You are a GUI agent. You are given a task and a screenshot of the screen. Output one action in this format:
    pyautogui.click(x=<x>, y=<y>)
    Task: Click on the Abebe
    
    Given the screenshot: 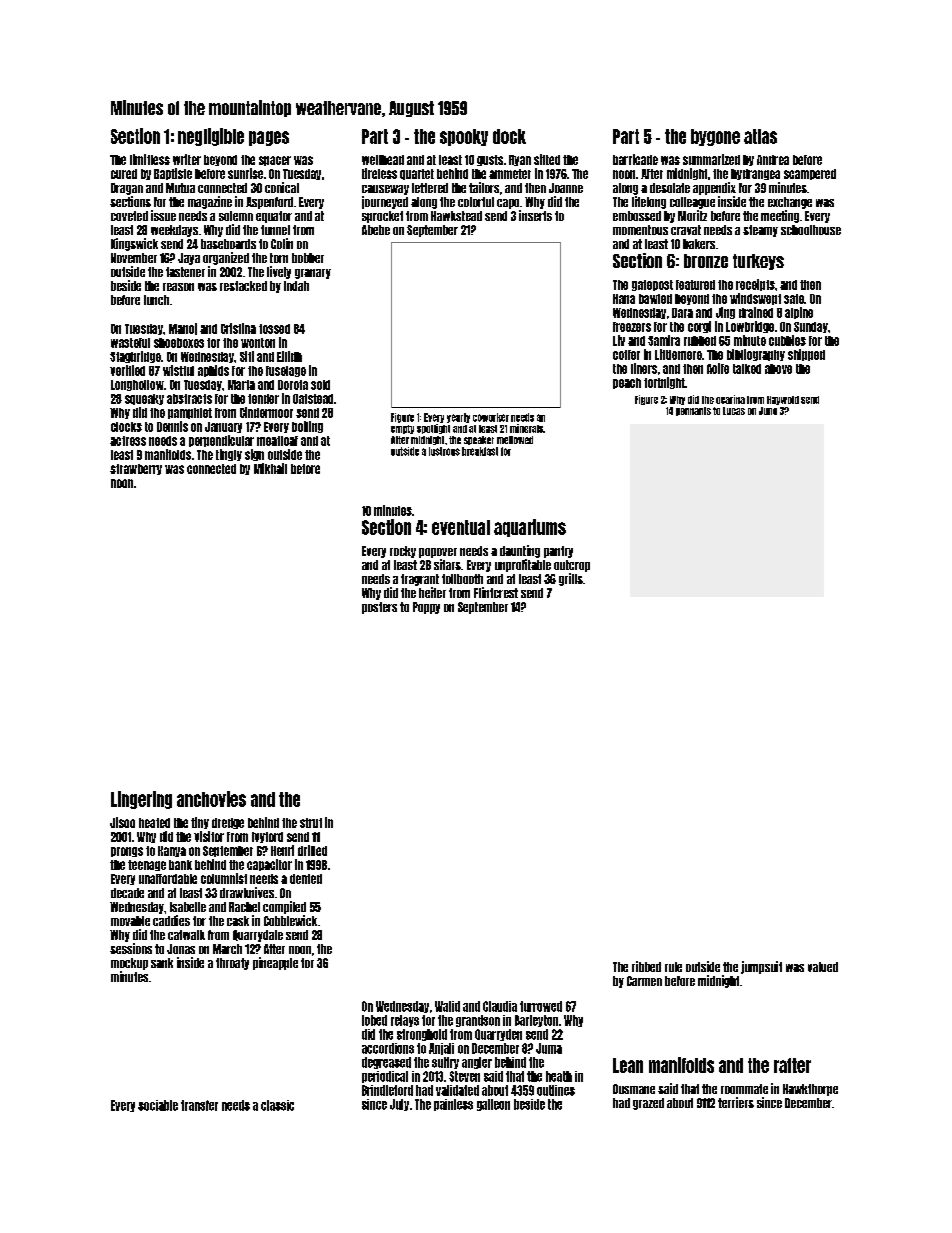 What is the action you would take?
    pyautogui.click(x=376, y=230)
